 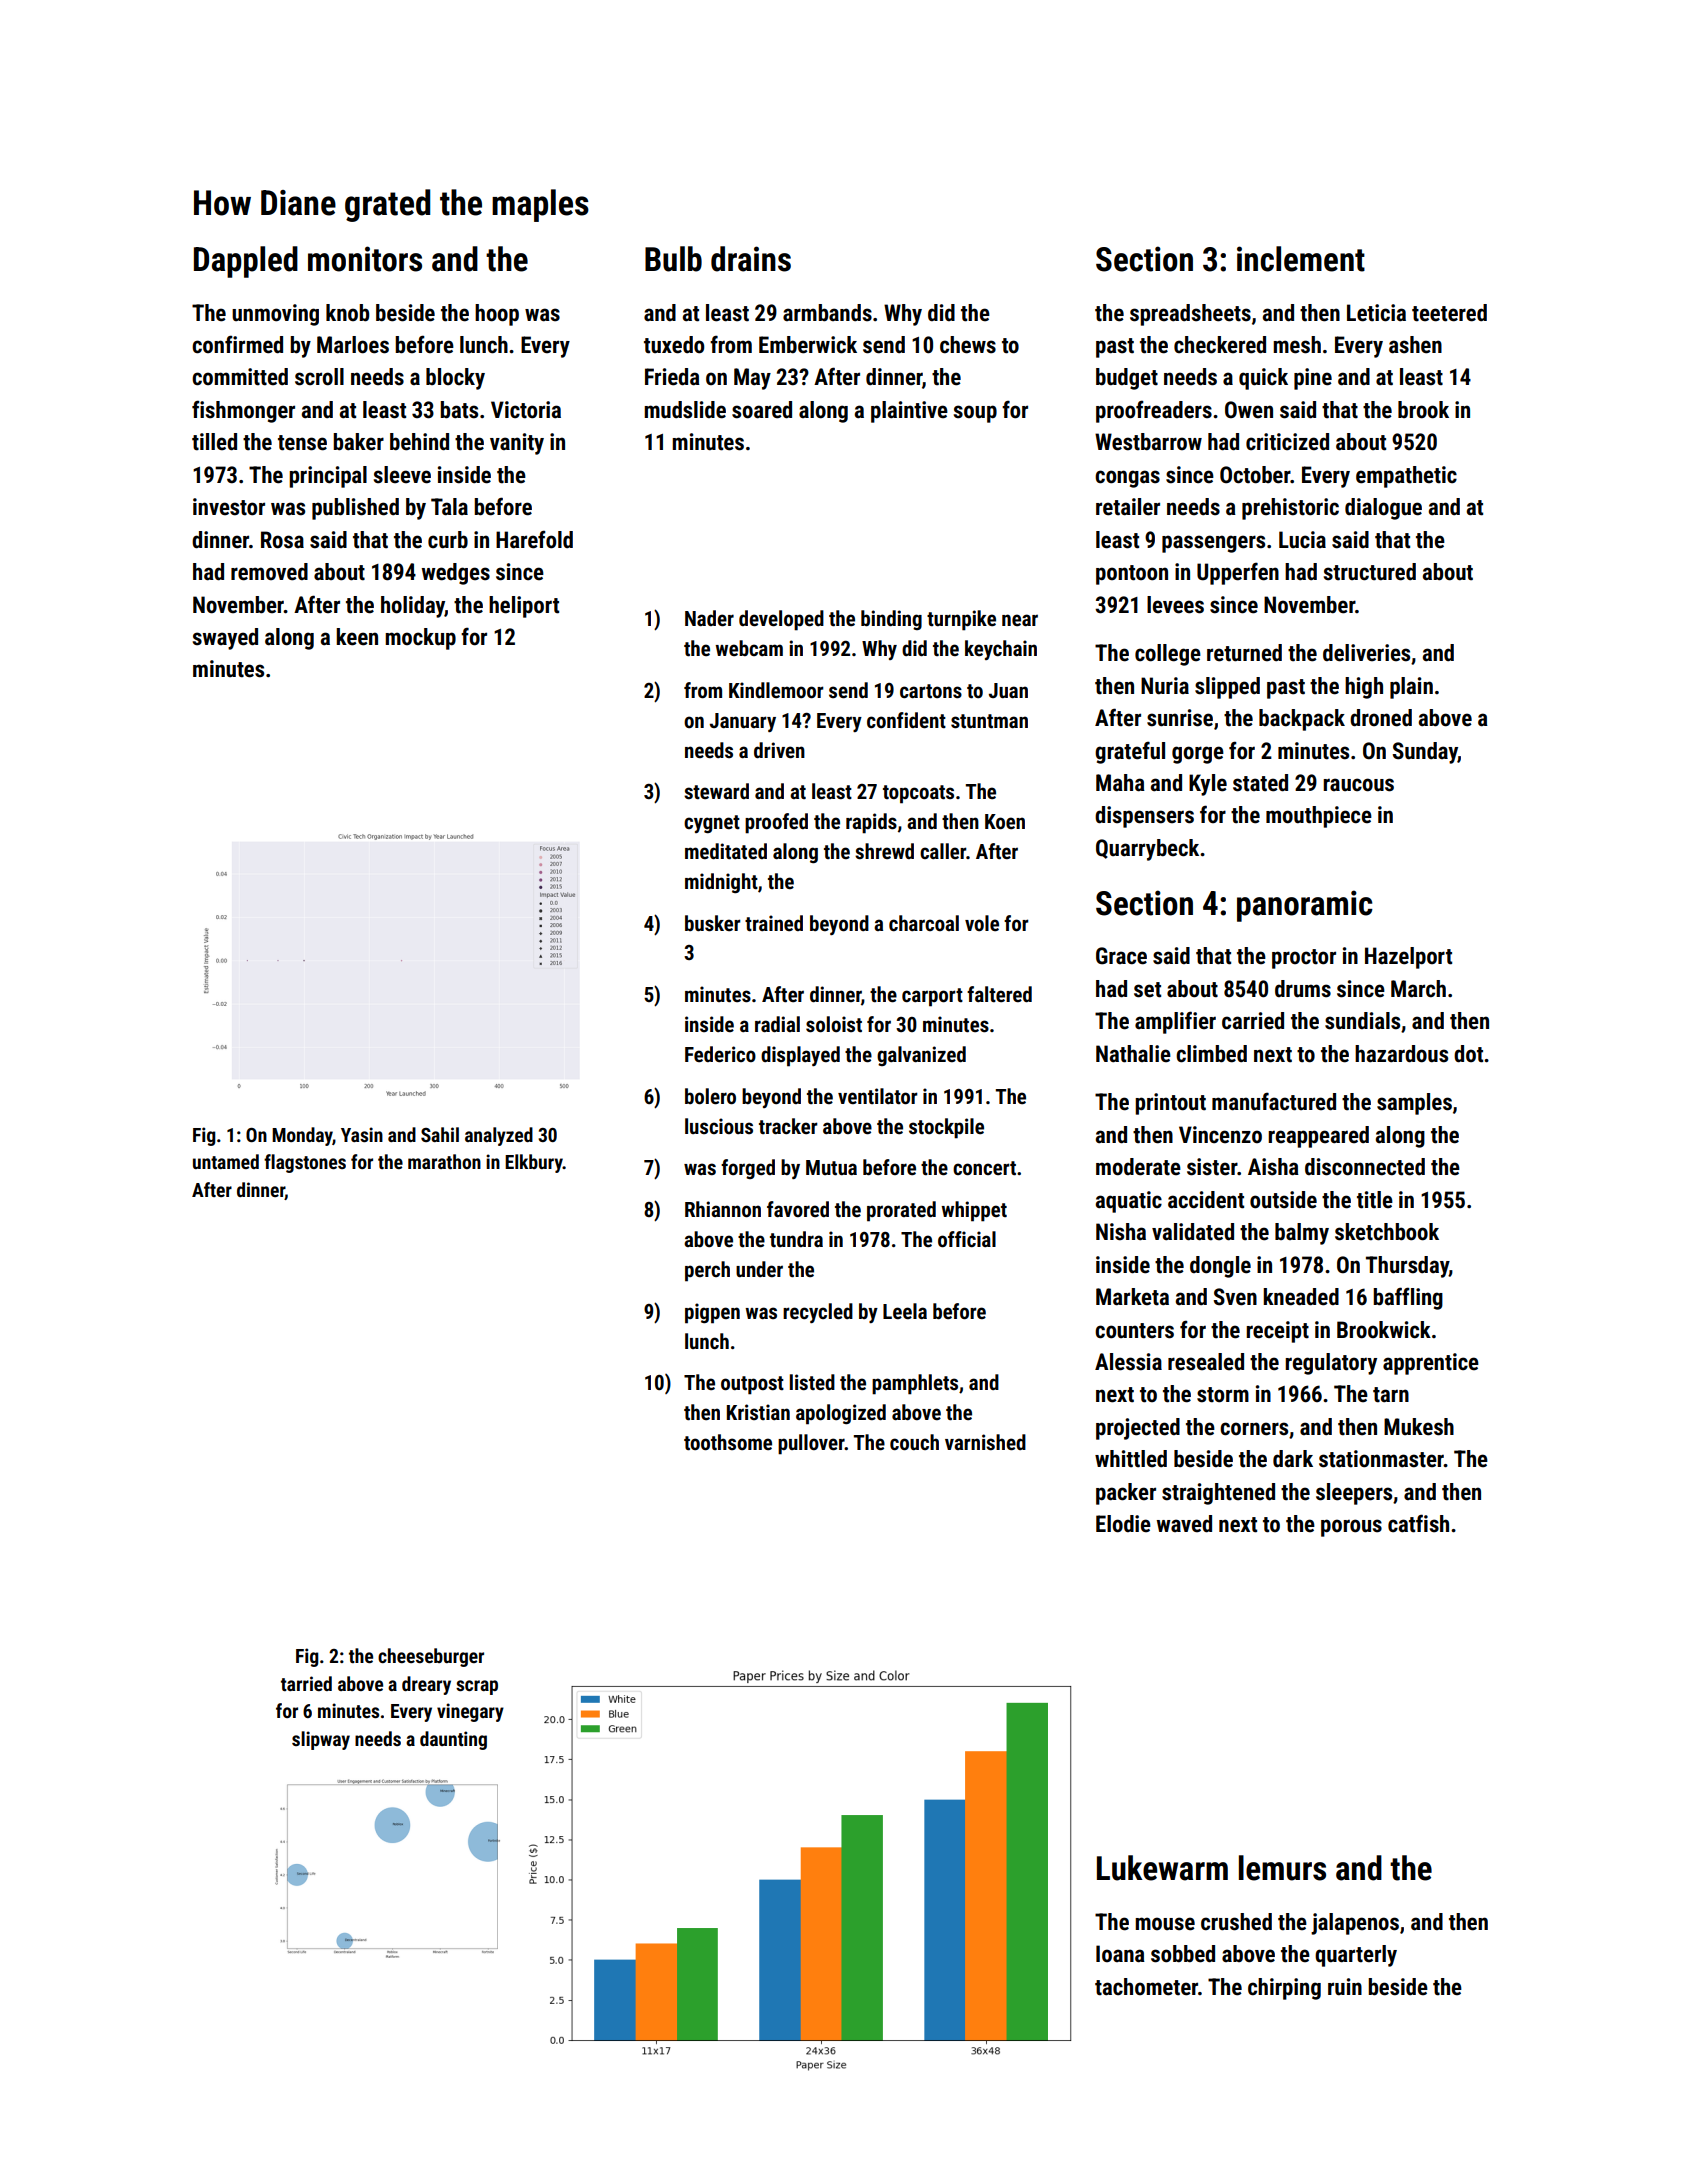 I want to click on lemurs, so click(x=1282, y=1868).
